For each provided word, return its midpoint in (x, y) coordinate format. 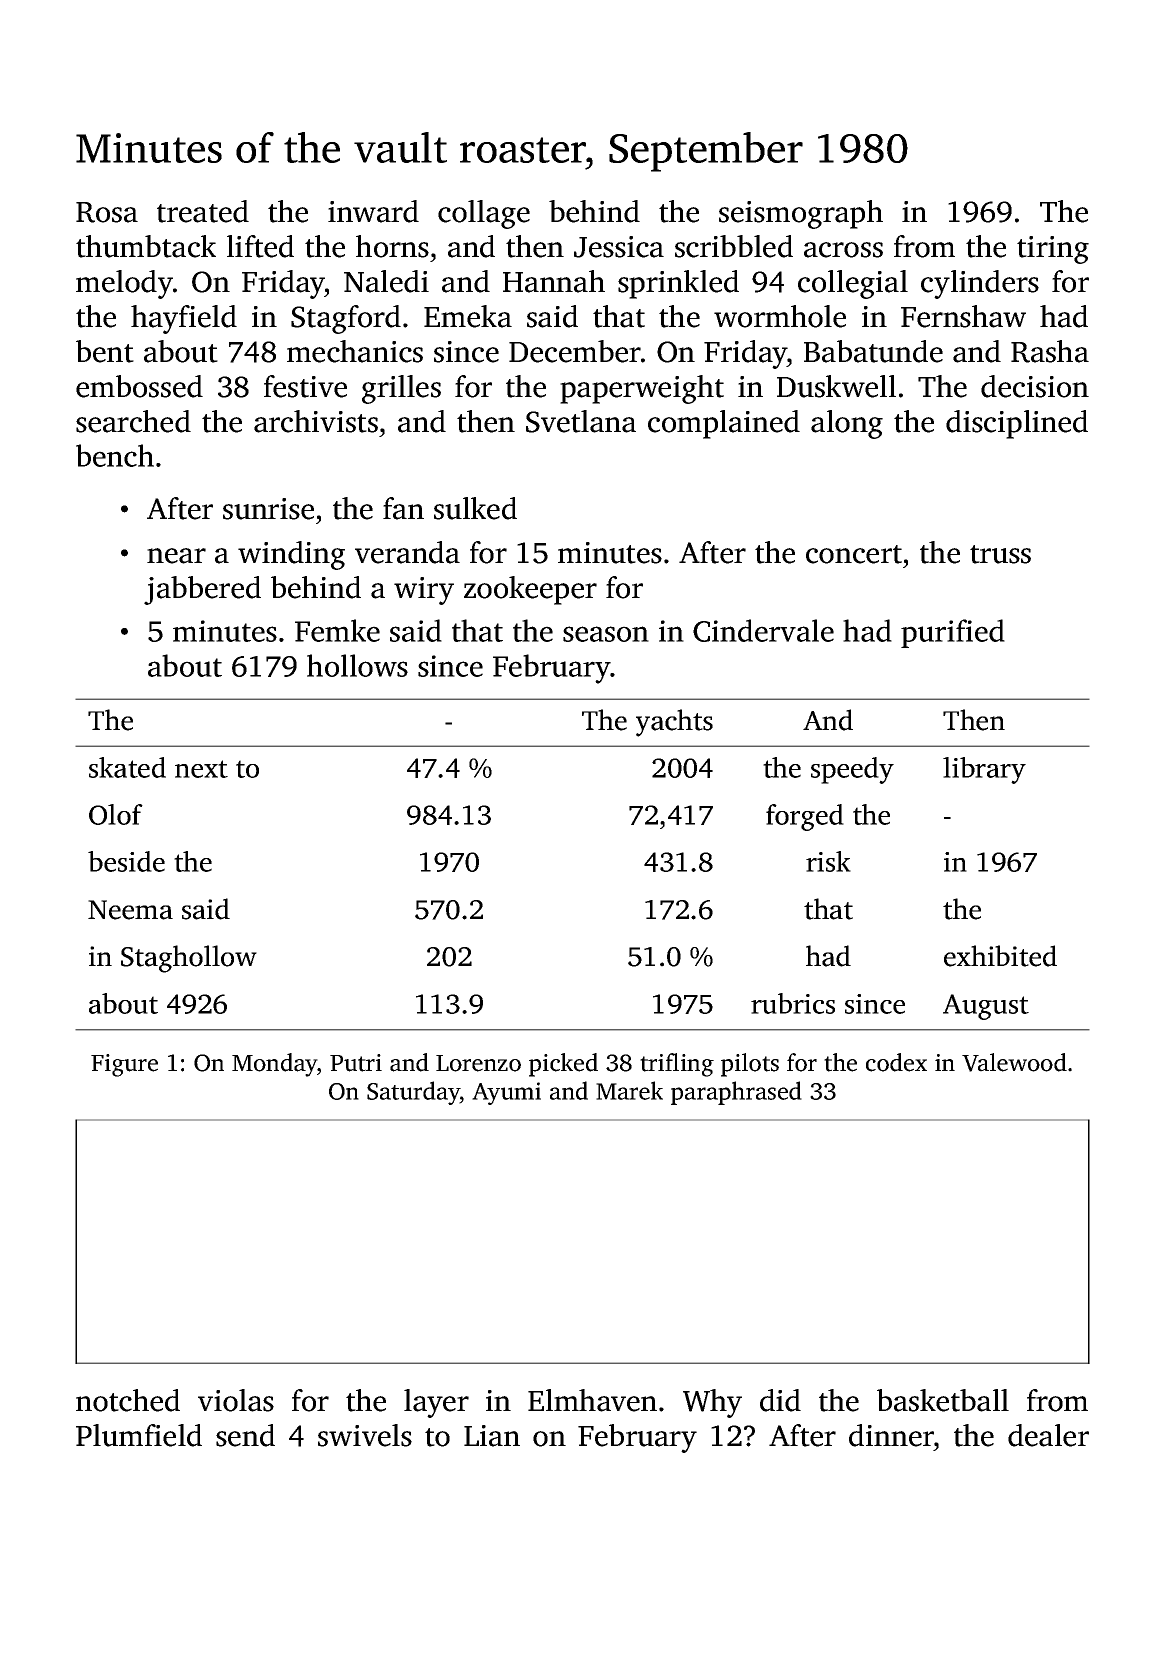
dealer (1048, 1435)
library (984, 770)
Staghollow (189, 959)
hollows (357, 665)
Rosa (107, 212)
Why (712, 1403)
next (201, 769)
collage (484, 214)
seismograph (801, 214)
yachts (674, 723)
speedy (852, 770)
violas (236, 1400)
